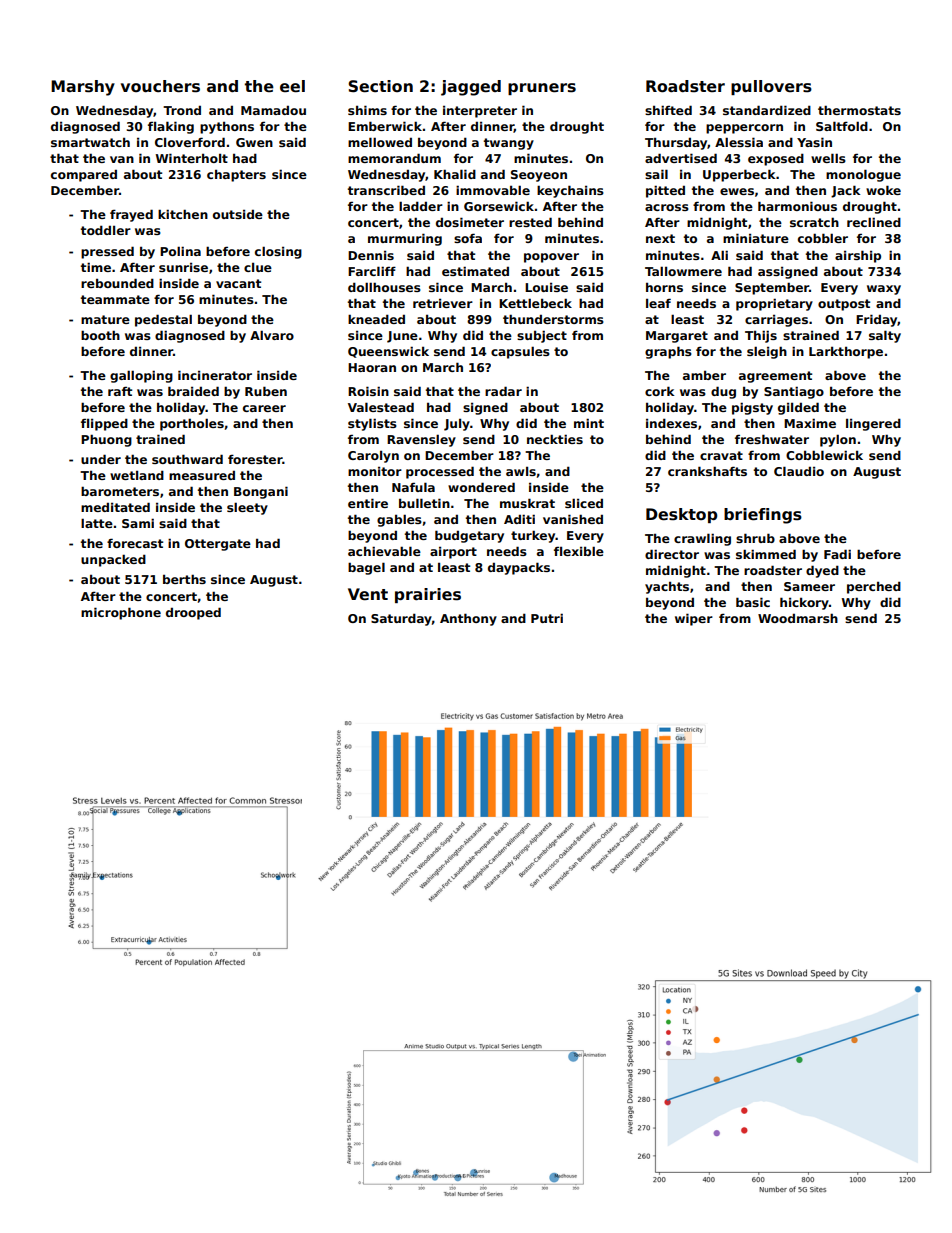 Image resolution: width=952 pixels, height=1233 pixels. What do you see at coordinates (160, 86) in the screenshot?
I see `vouchers` at bounding box center [160, 86].
